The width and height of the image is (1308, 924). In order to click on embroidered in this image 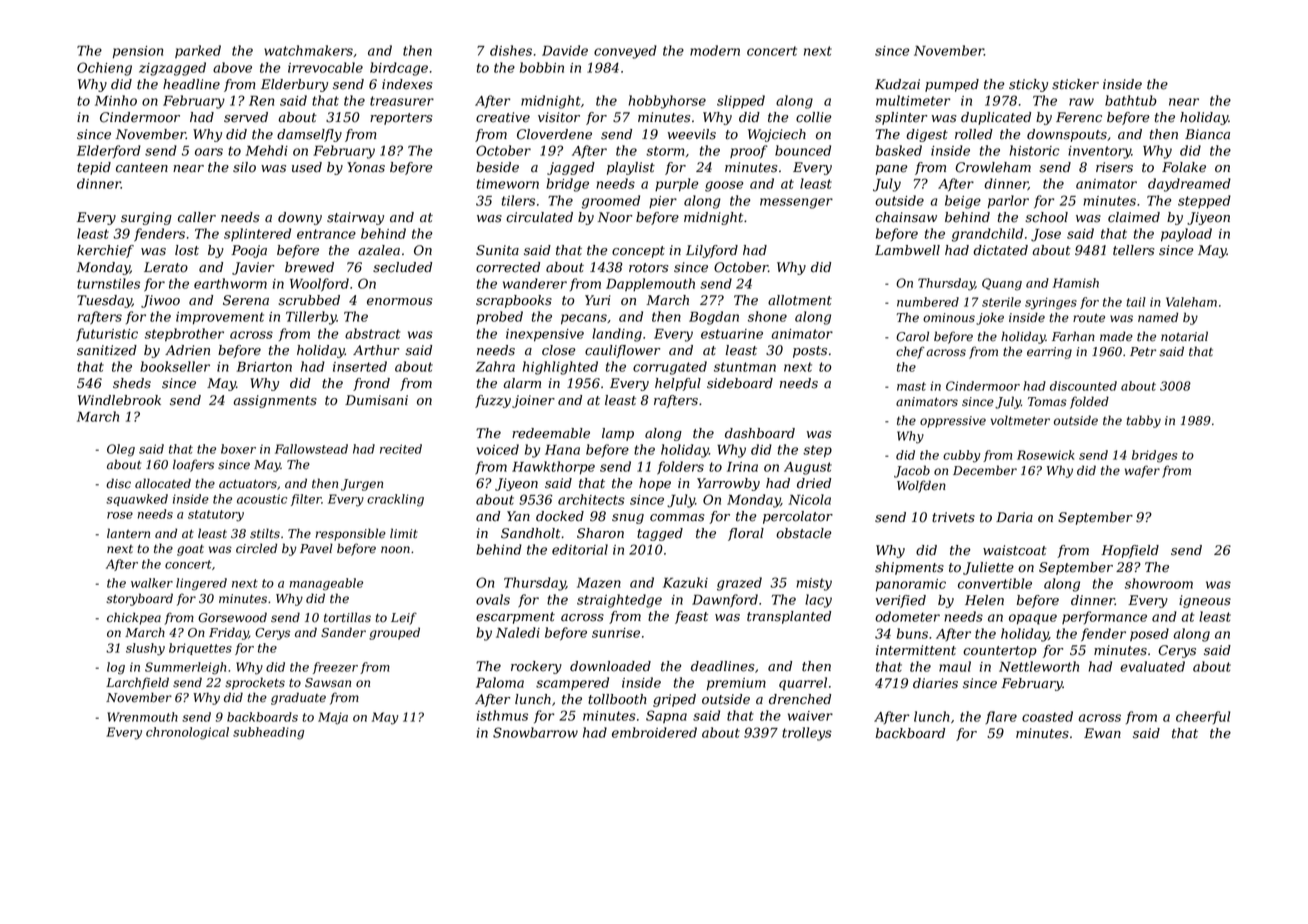, I will do `click(654, 732)`.
